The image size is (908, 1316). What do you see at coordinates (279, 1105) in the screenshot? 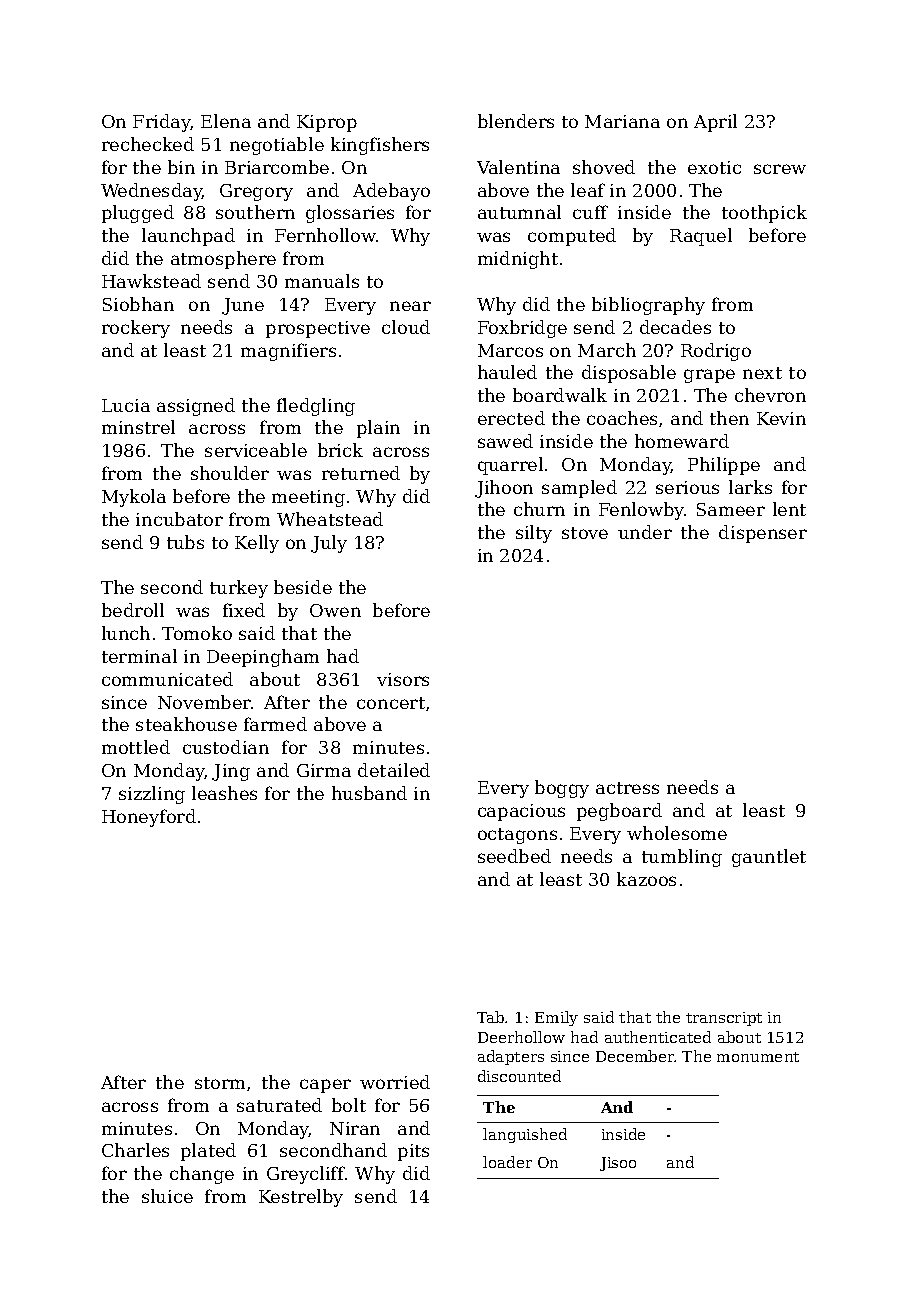
I see `saturated` at bounding box center [279, 1105].
